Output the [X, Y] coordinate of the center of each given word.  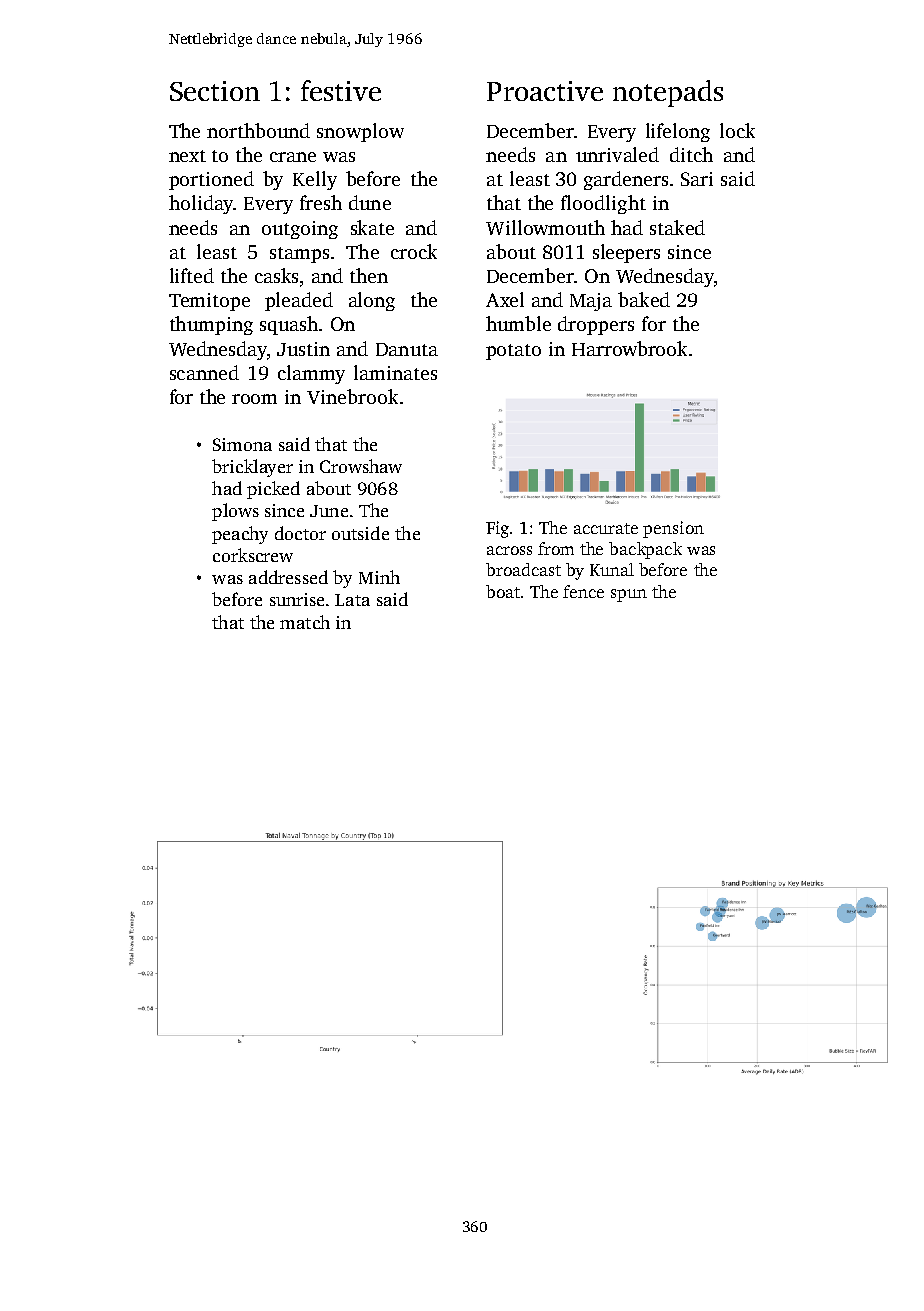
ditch [691, 154]
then [369, 275]
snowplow [360, 132]
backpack [645, 550]
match [305, 622]
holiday [201, 204]
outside [360, 533]
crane [293, 157]
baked [644, 299]
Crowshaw [361, 466]
